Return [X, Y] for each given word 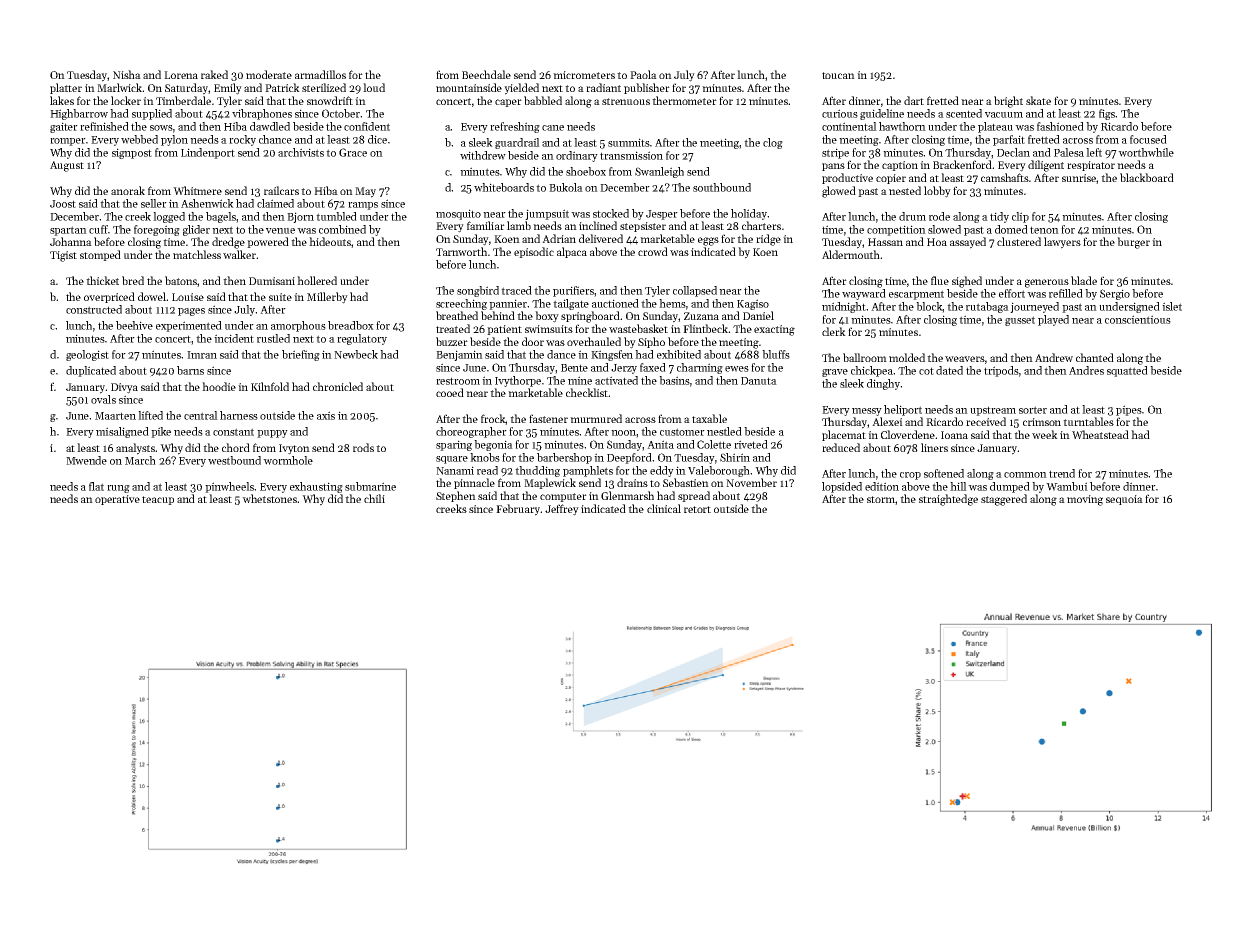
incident [234, 338]
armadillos [320, 74]
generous [1047, 283]
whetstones [270, 498]
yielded [521, 89]
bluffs [776, 354]
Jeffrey [562, 510]
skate [1038, 100]
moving [1085, 500]
